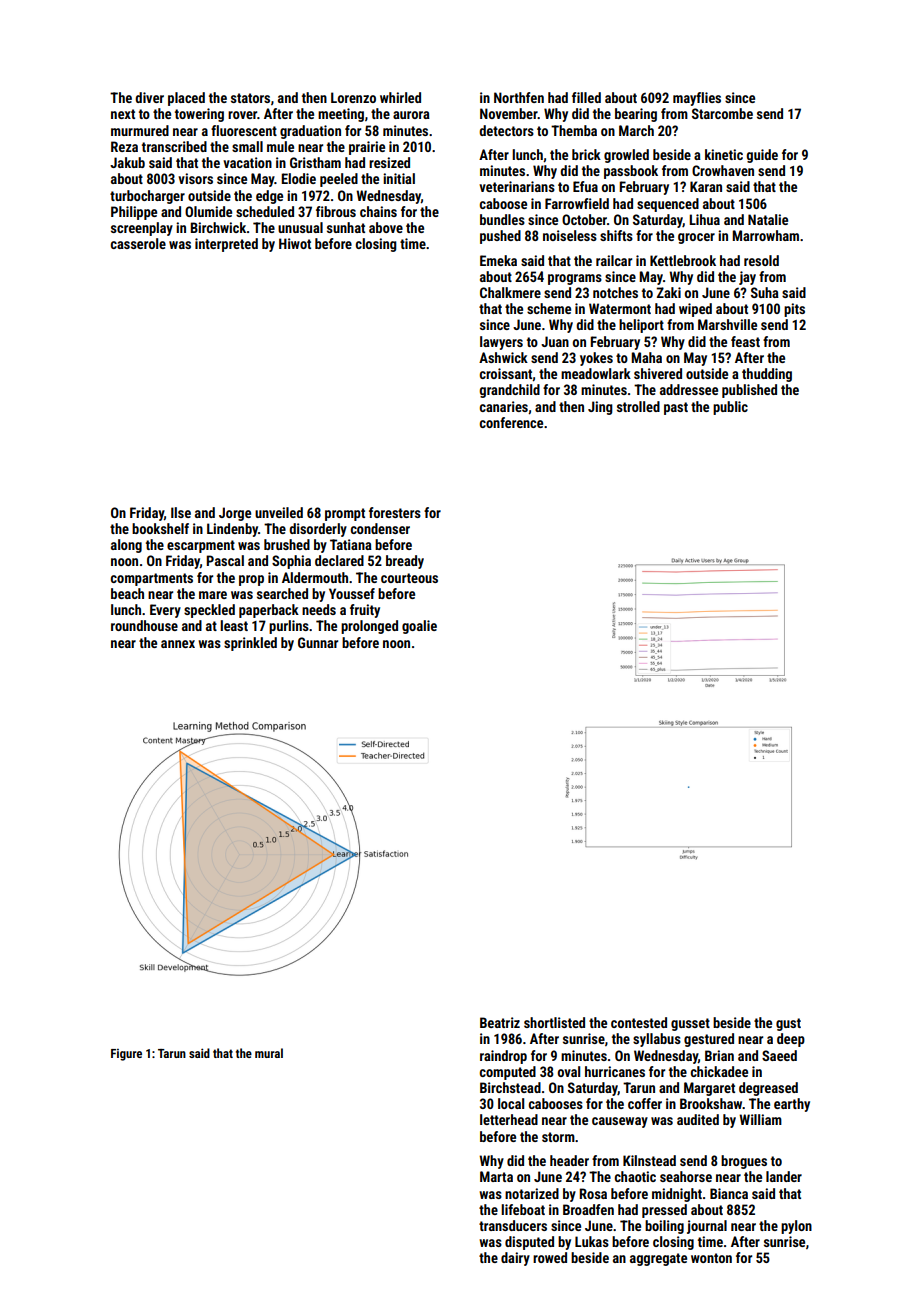 The width and height of the screenshot is (924, 1314). I want to click on goalie, so click(419, 627).
